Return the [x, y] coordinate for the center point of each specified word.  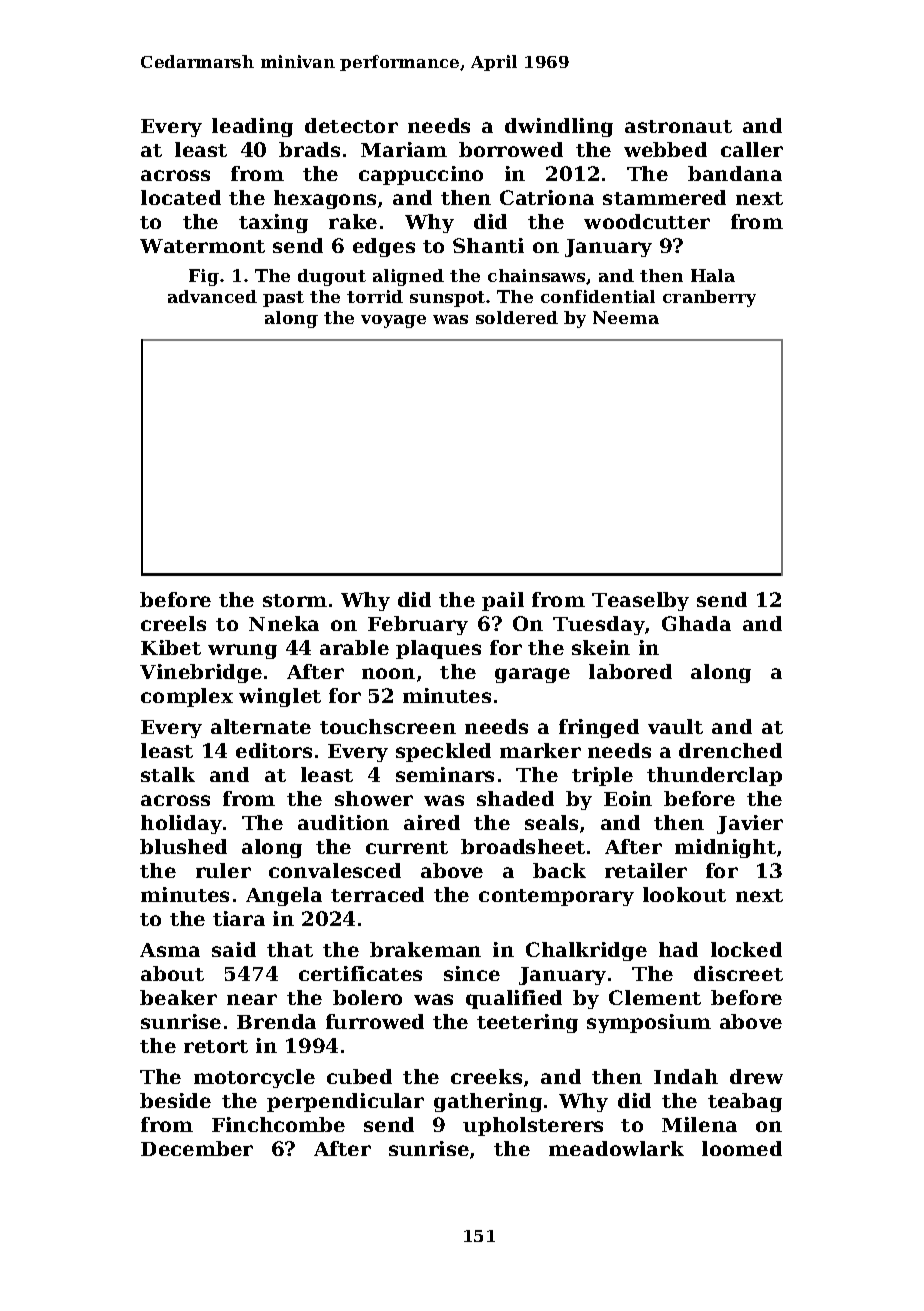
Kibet [171, 647]
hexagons [325, 199]
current [407, 847]
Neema [626, 317]
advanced [212, 296]
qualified [514, 999]
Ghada [696, 623]
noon [388, 673]
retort [216, 1046]
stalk [168, 774]
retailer [646, 870]
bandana [735, 173]
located [181, 197]
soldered [517, 317]
